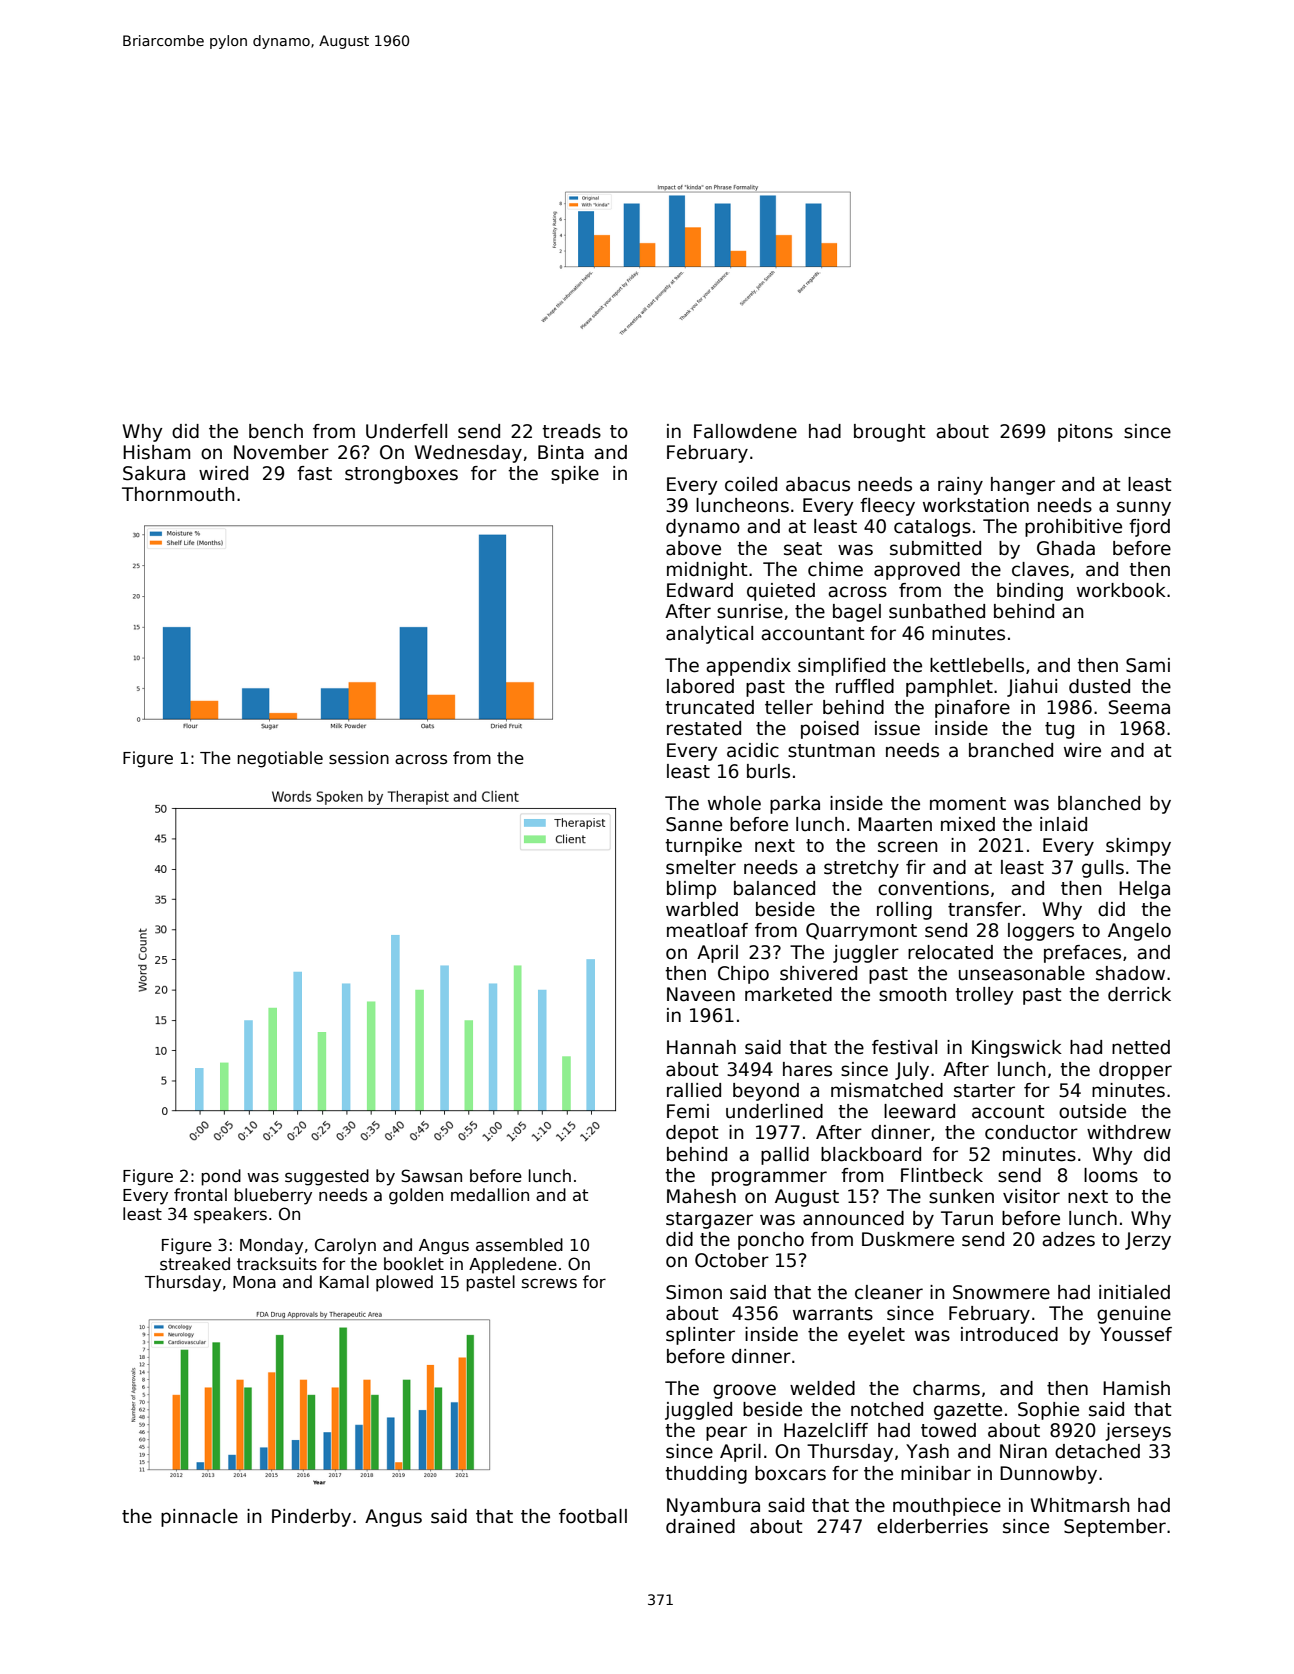  Describe the element at coordinates (694, 824) in the document. I see `Sanne` at that location.
